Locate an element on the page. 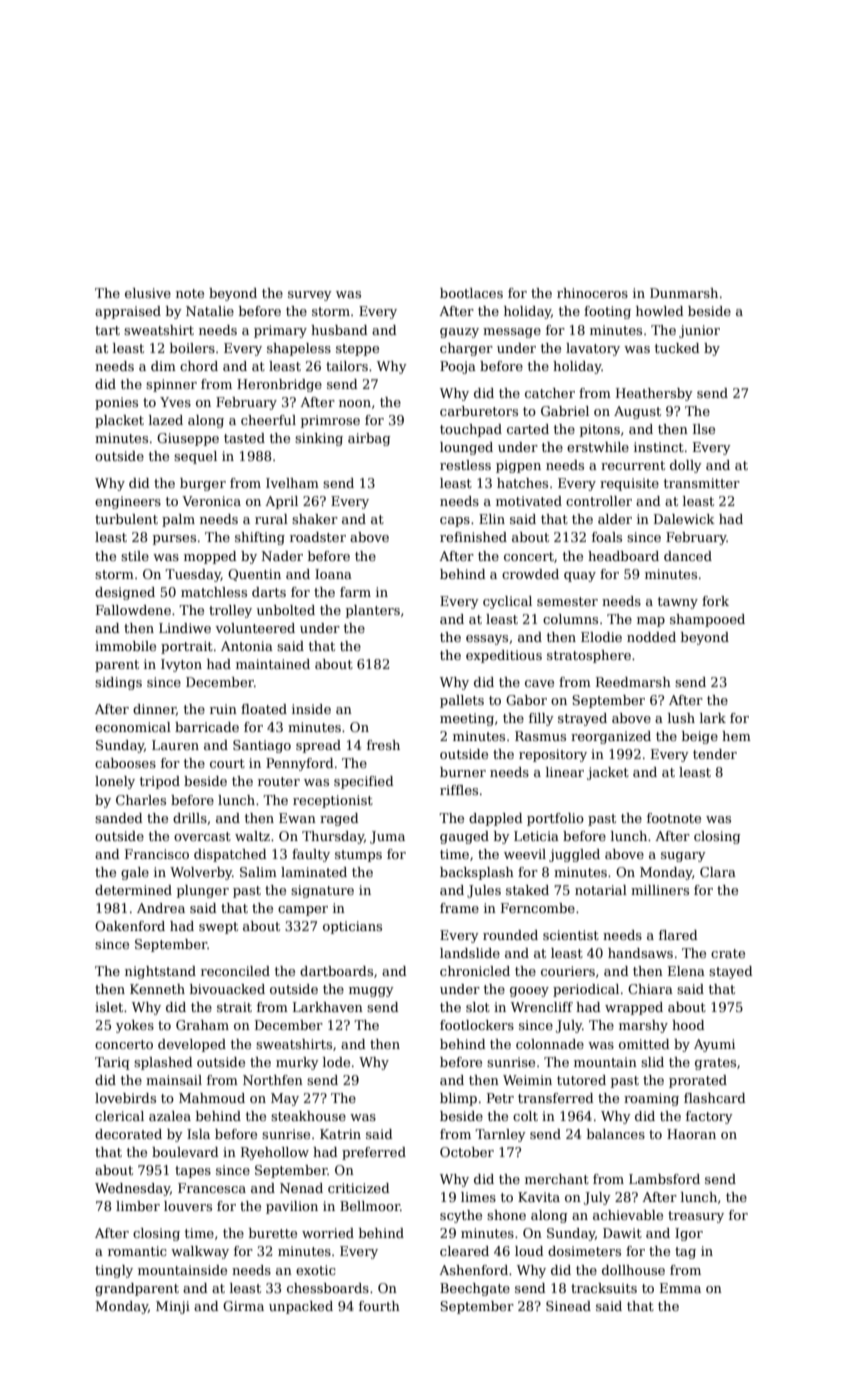 The image size is (849, 1400). ruin is located at coordinates (223, 709).
